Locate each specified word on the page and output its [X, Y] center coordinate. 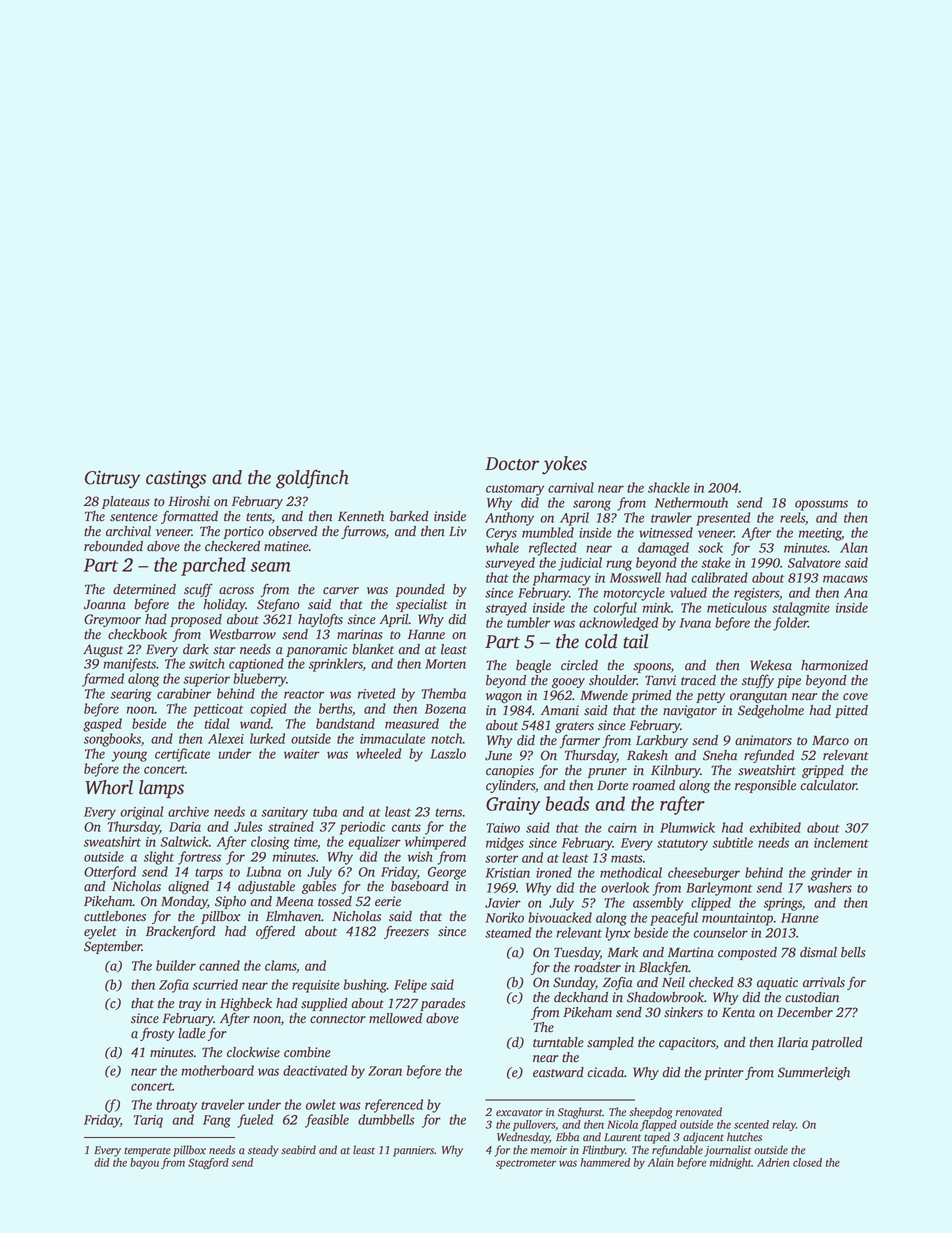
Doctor [512, 464]
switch [207, 663]
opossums [821, 505]
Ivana [695, 623]
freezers [406, 932]
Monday [184, 902]
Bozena [445, 709]
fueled [255, 1121]
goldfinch [312, 479]
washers [829, 887]
